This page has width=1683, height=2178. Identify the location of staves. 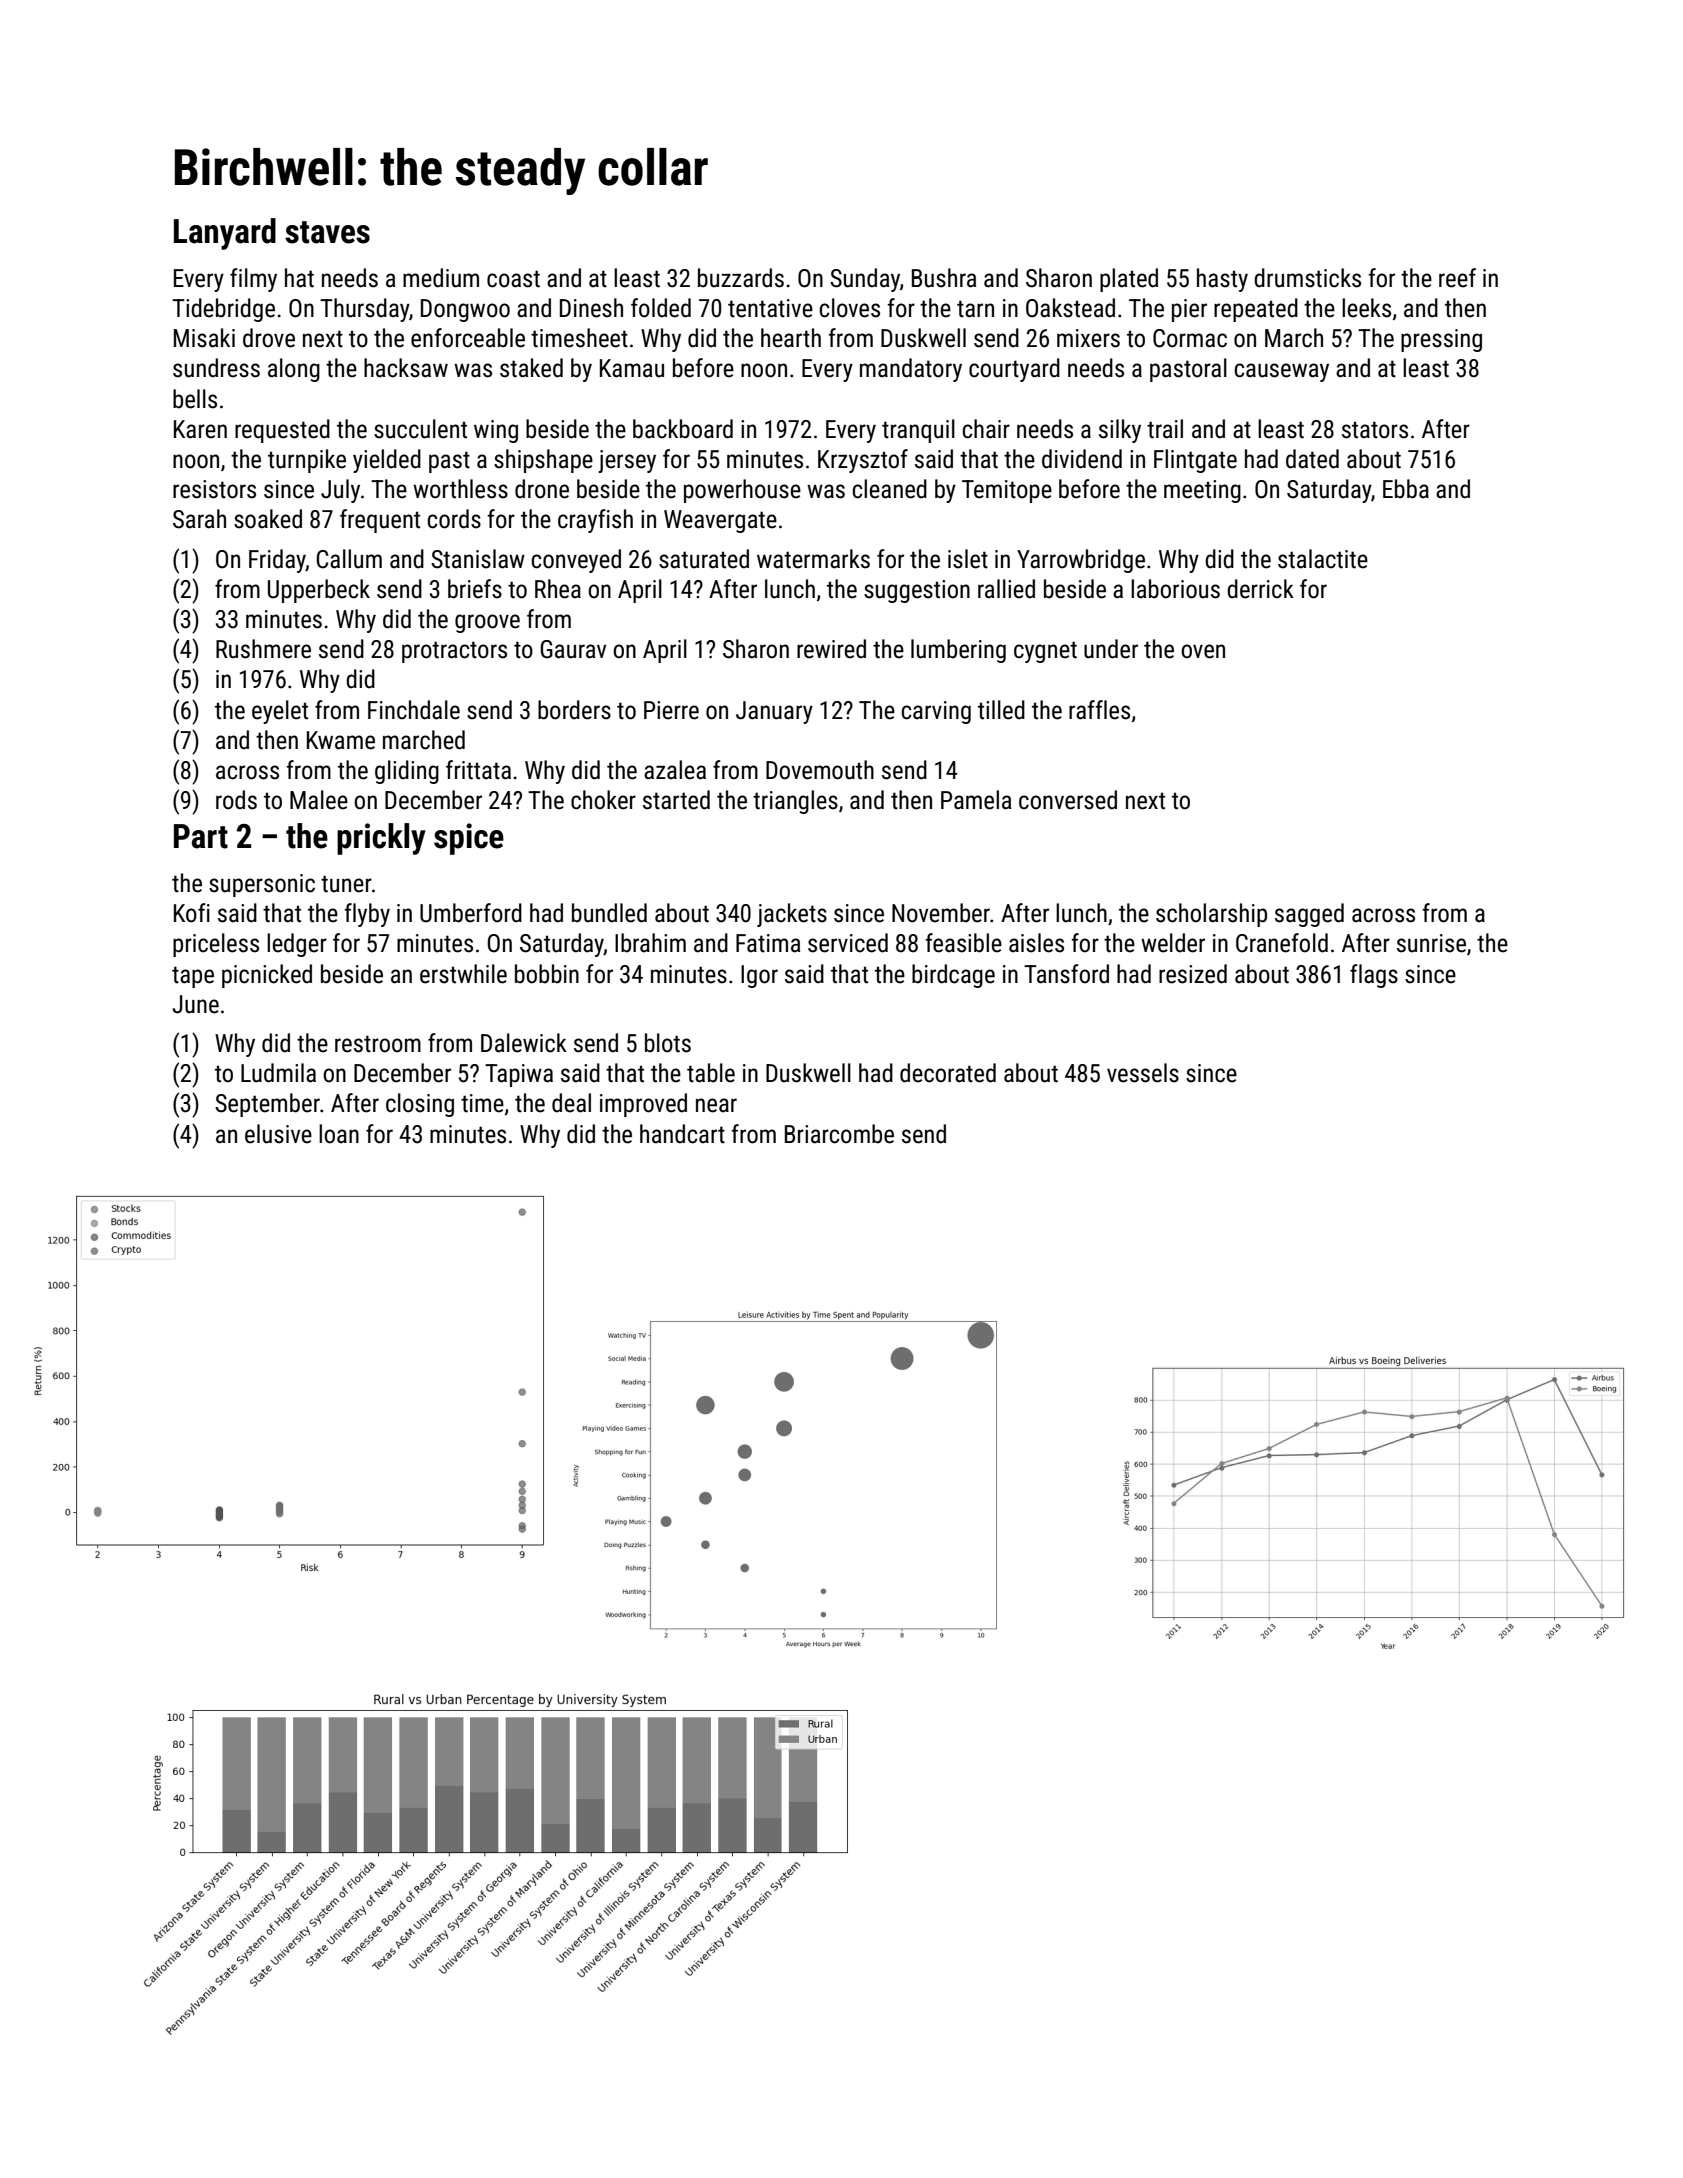
(327, 232).
